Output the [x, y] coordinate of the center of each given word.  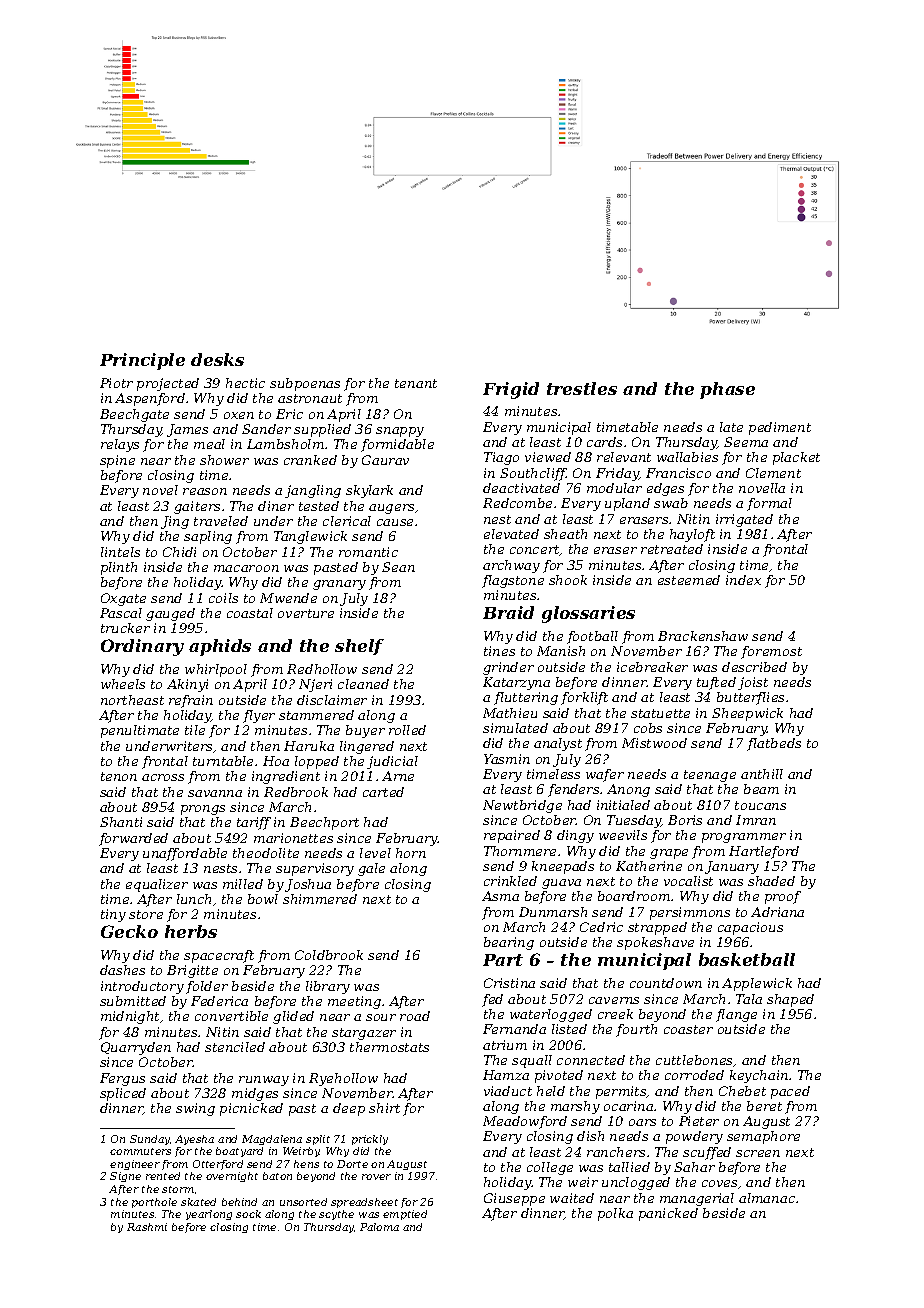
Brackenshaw [703, 636]
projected [168, 384]
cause [395, 522]
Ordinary [142, 647]
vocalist [688, 881]
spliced [123, 1094]
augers [391, 509]
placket [796, 458]
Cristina [509, 983]
